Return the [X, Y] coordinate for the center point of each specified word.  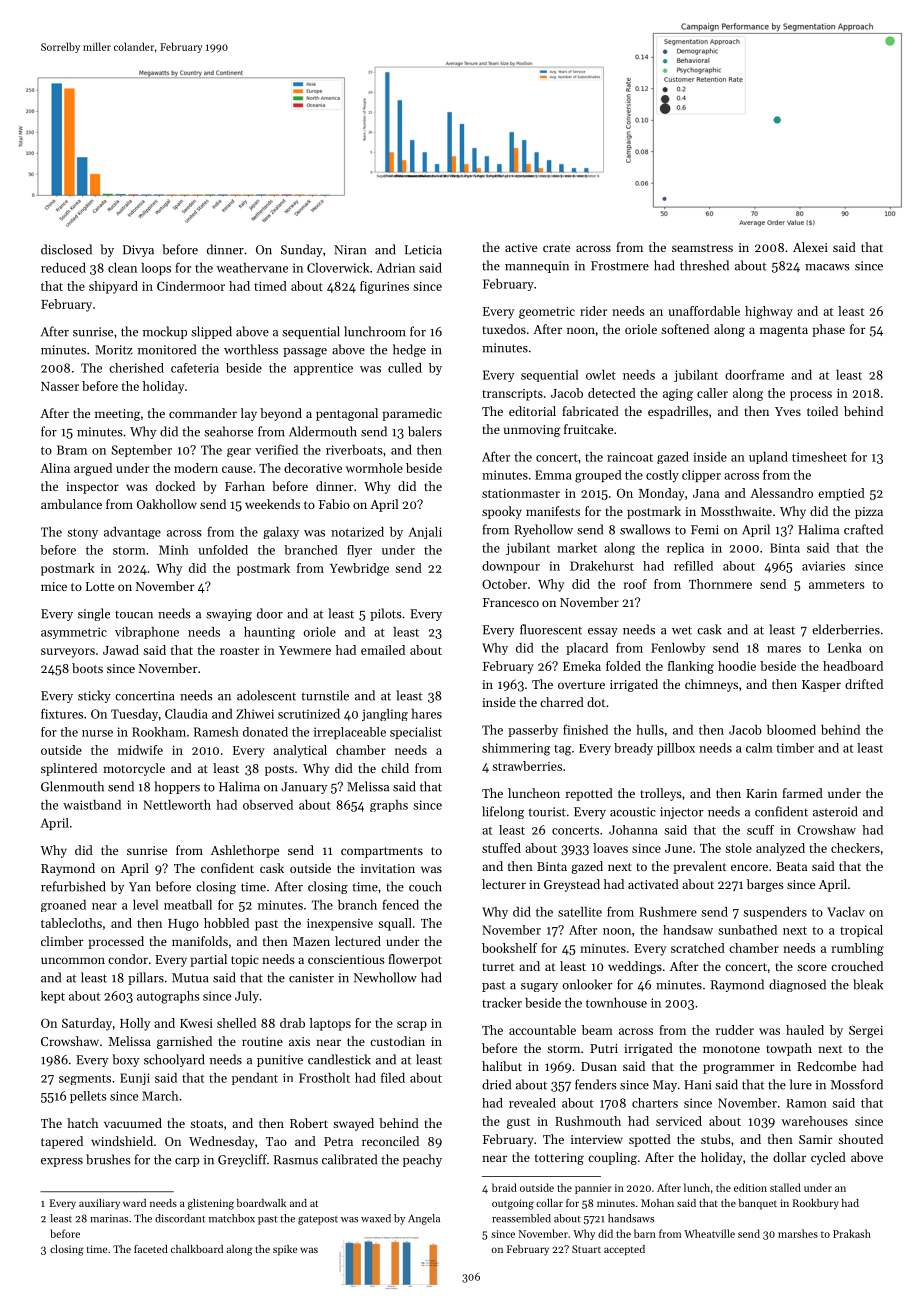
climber [62, 941]
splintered [69, 769]
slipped [211, 332]
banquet [758, 1204]
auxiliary [99, 1204]
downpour [511, 567]
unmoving [532, 431]
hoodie [737, 666]
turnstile [325, 695]
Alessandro [781, 493]
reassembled [521, 1218]
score [812, 967]
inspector [92, 488]
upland [768, 458]
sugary [539, 987]
